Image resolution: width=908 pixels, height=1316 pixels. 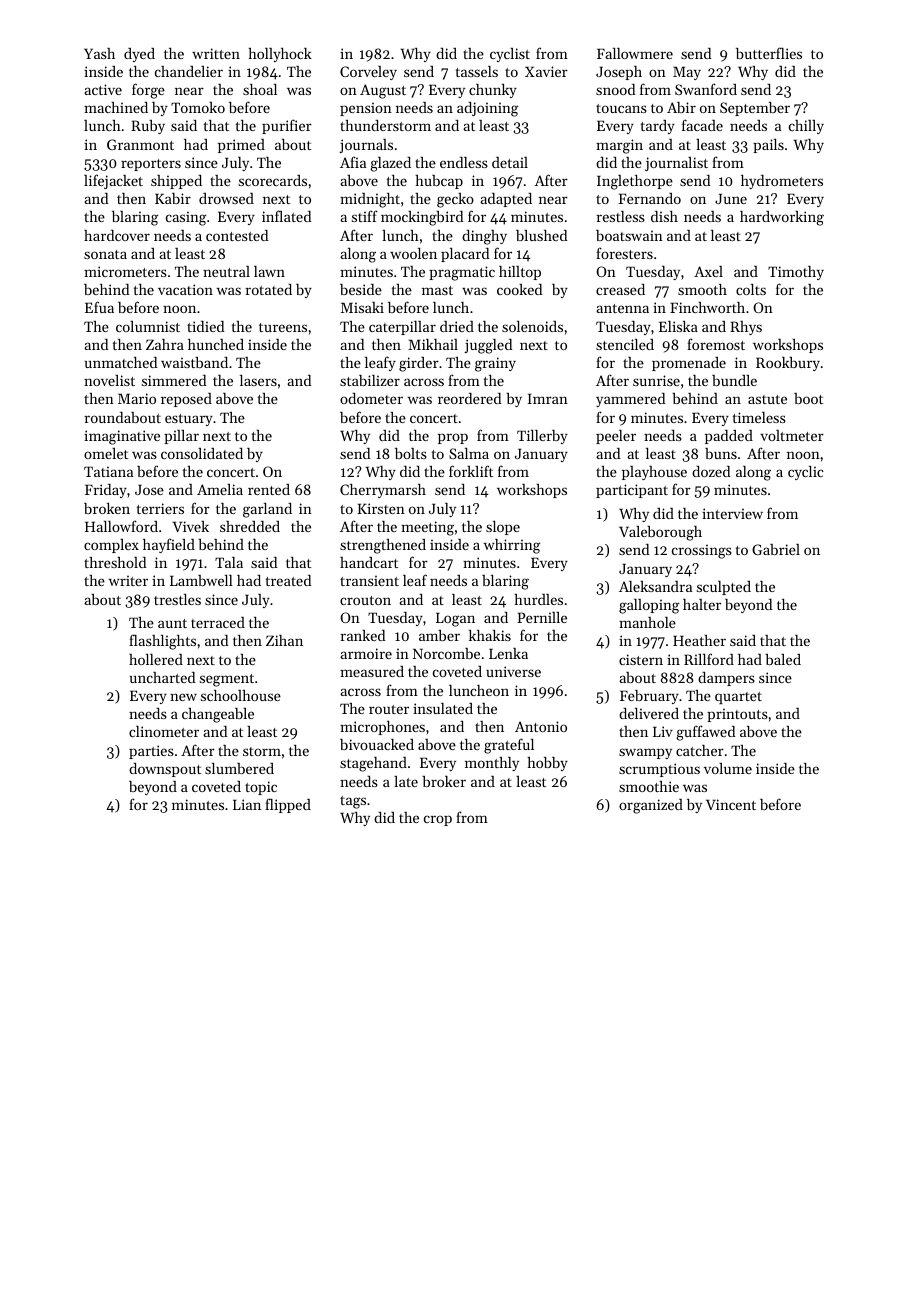 What do you see at coordinates (488, 346) in the page?
I see `juggled` at bounding box center [488, 346].
